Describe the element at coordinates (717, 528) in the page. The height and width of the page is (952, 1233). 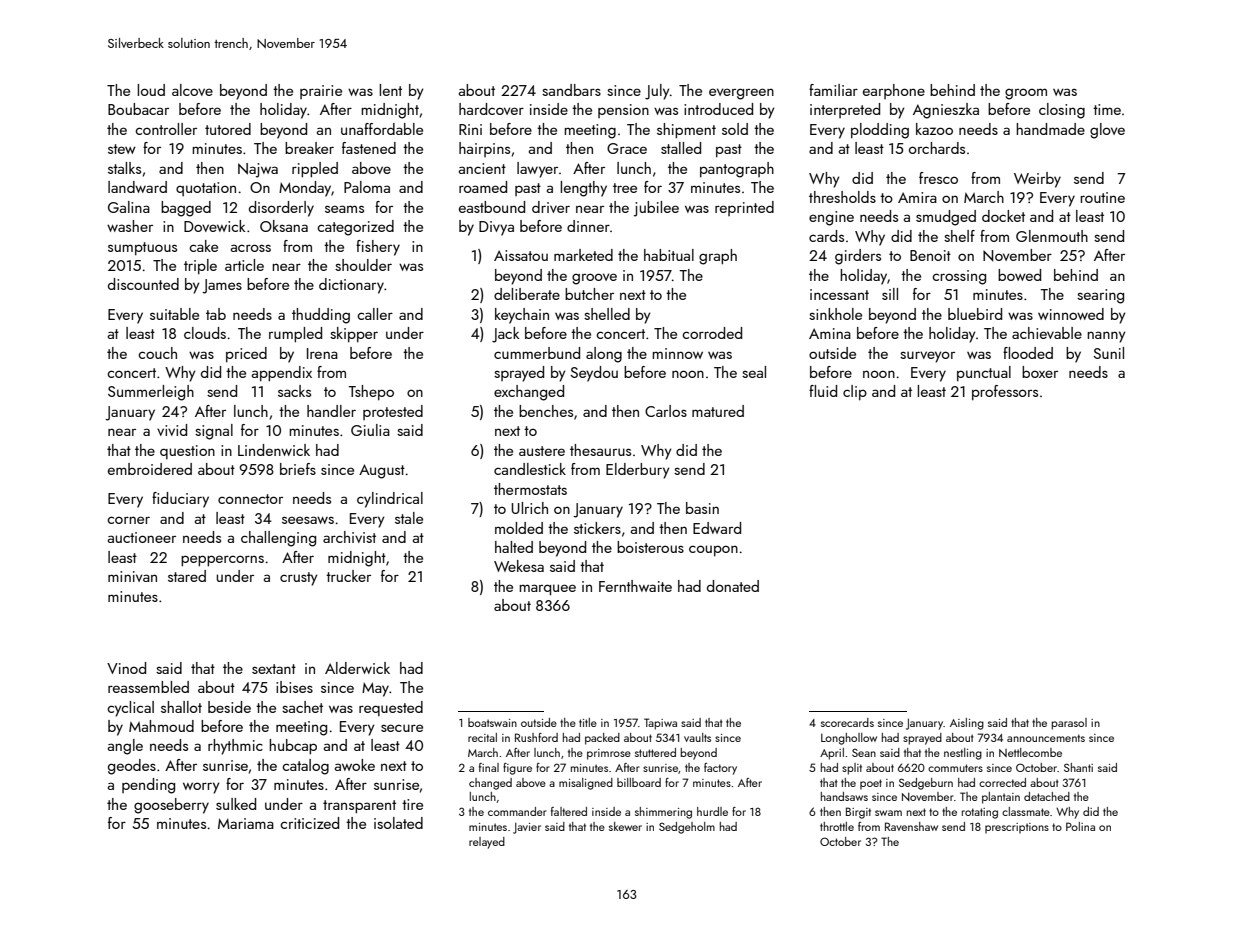
I see `Edward` at that location.
